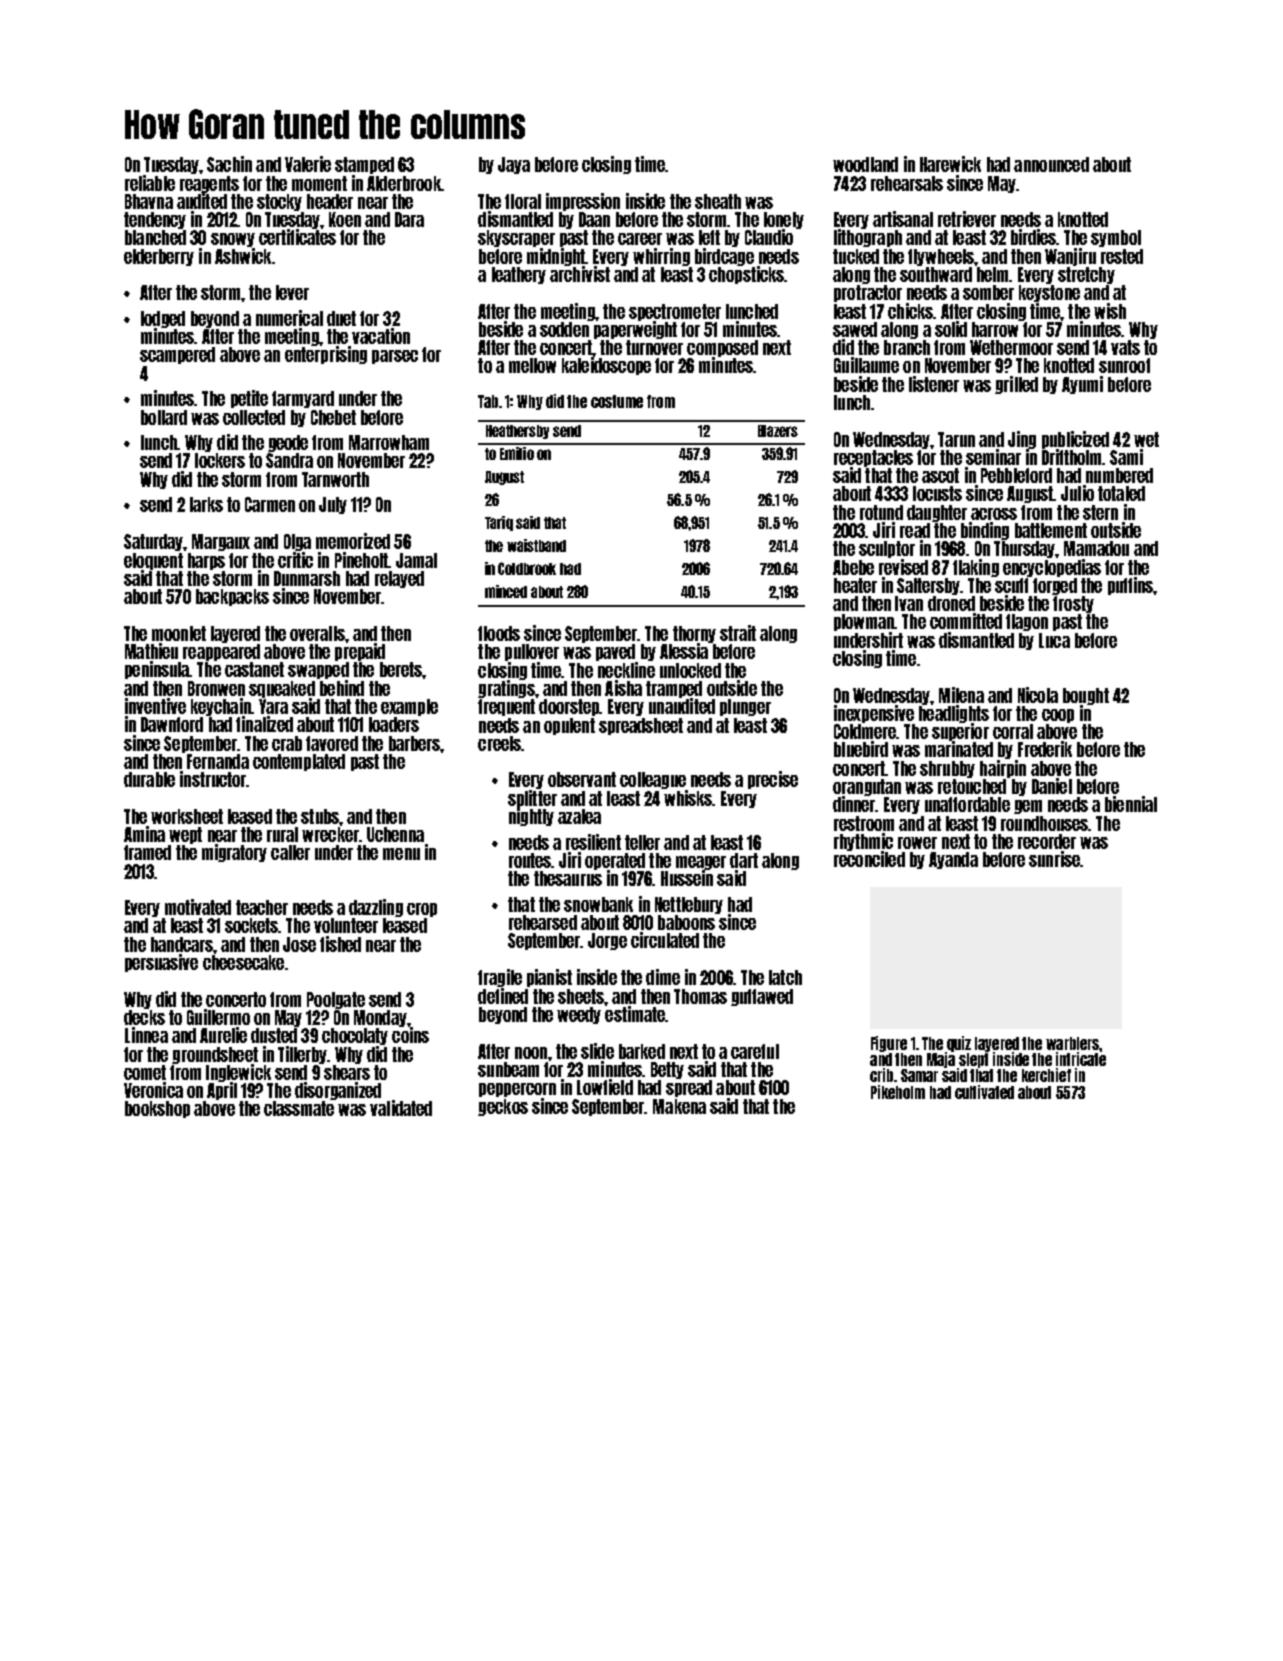 The image size is (1283, 1661). Describe the element at coordinates (1072, 1043) in the document. I see `warblers` at that location.
